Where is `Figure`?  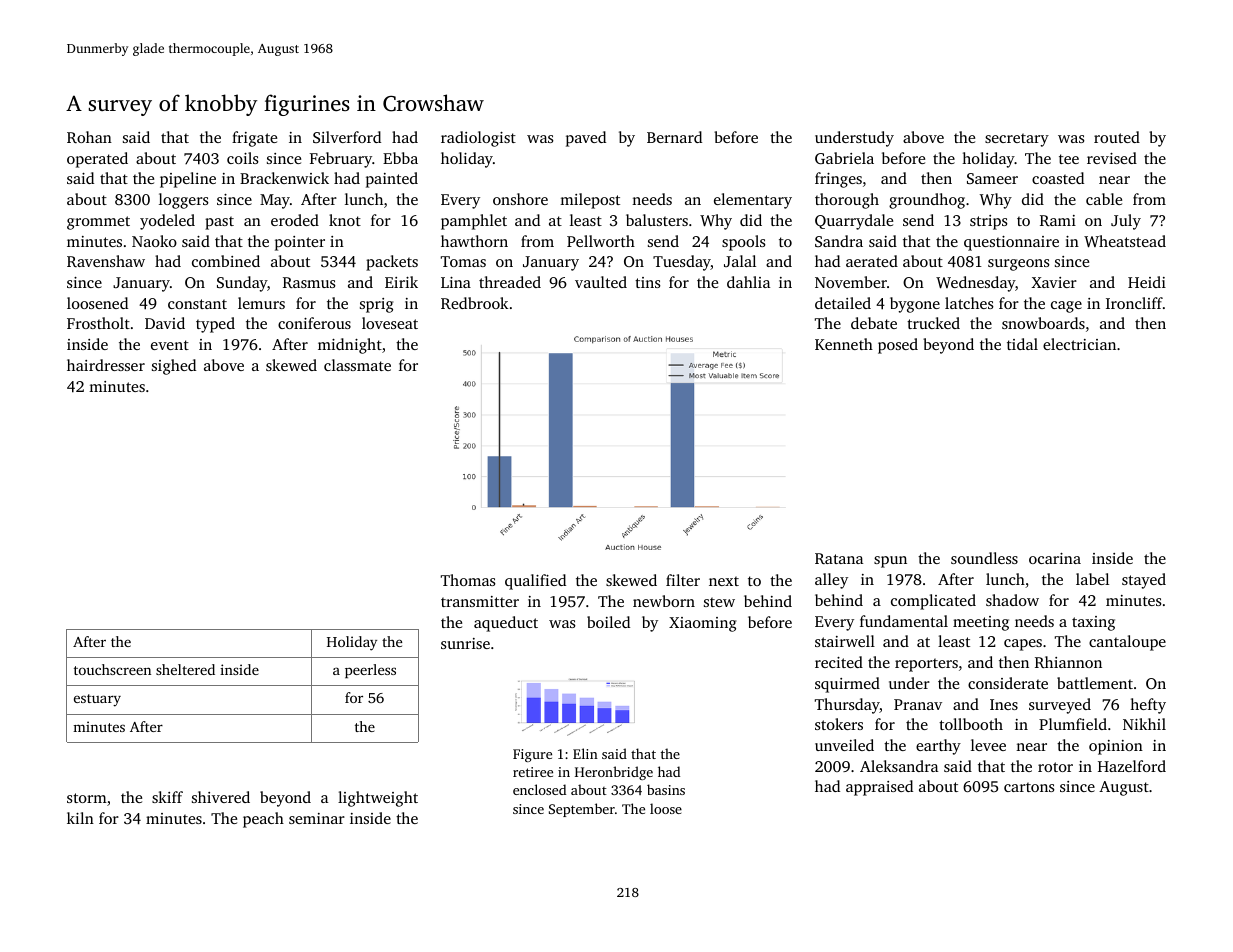 Figure is located at coordinates (532, 755).
